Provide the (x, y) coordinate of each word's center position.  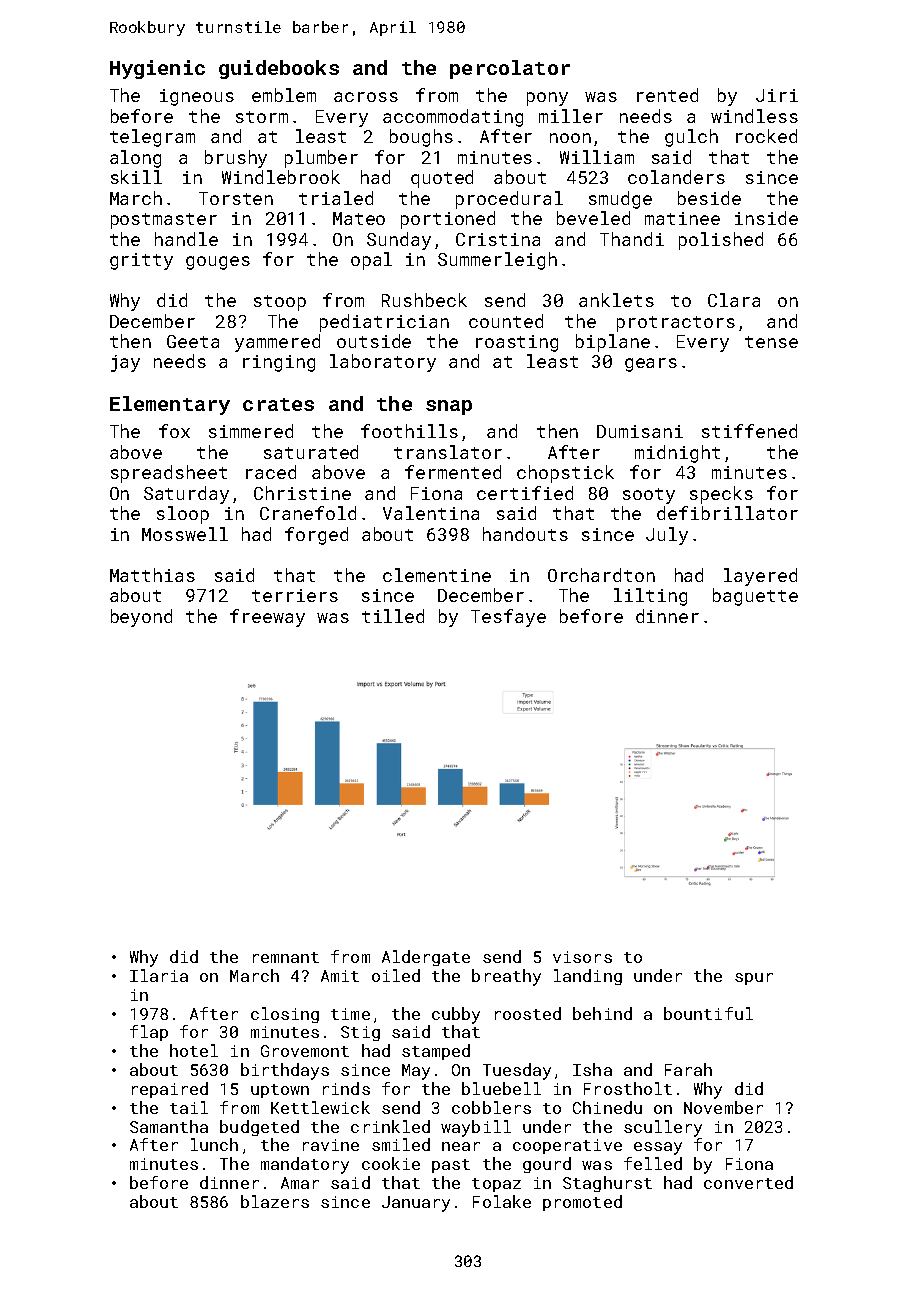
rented (667, 95)
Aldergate (426, 958)
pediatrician (384, 323)
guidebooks (279, 69)
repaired (170, 1090)
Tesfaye (508, 618)
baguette (755, 597)
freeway (267, 618)
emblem (284, 95)
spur (754, 979)
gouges (218, 263)
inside (766, 218)
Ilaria (159, 975)
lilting (650, 597)
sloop (183, 515)
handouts (525, 534)
